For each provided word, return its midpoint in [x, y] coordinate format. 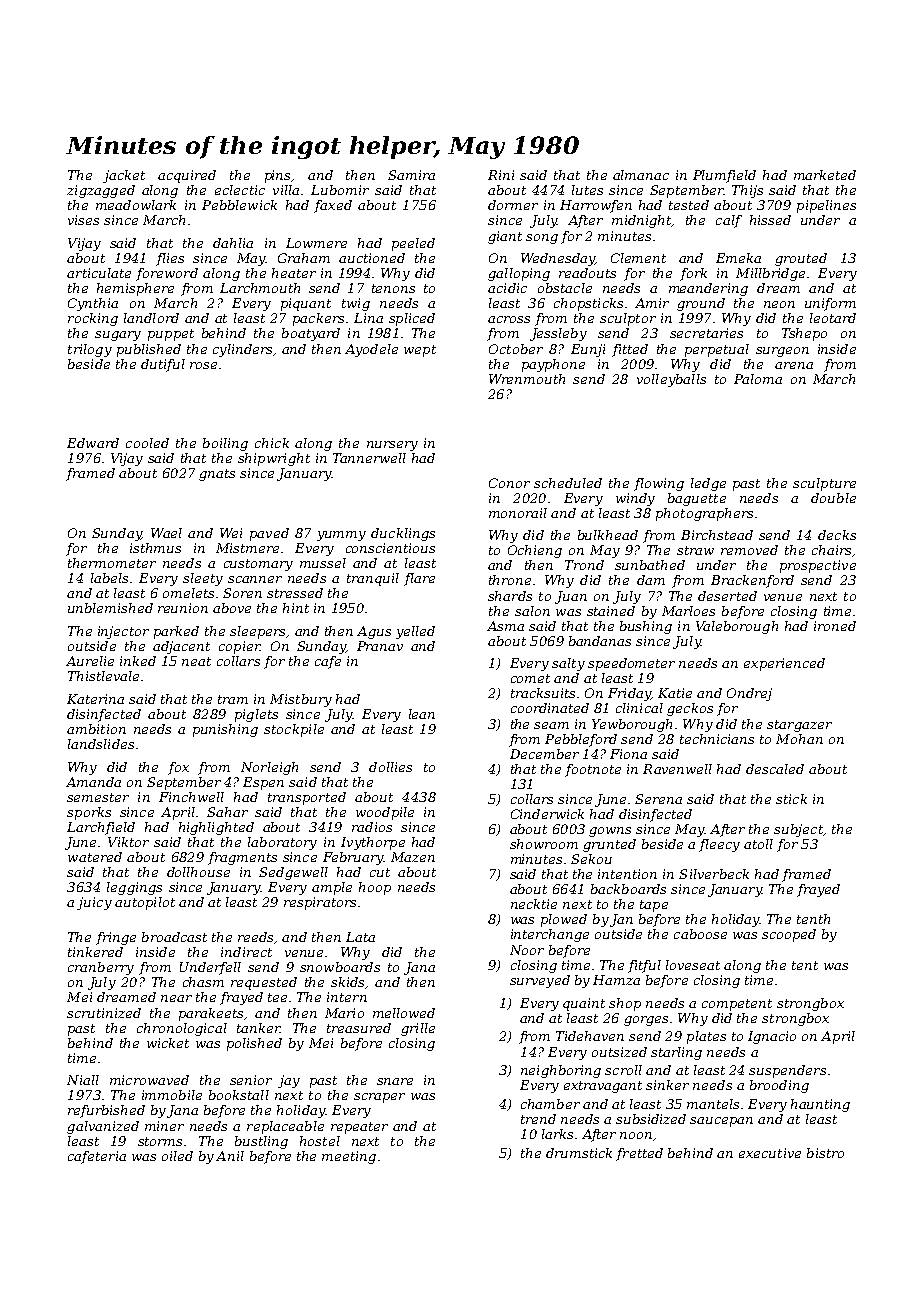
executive [770, 1153]
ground [701, 304]
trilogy [90, 350]
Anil [230, 1156]
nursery [392, 446]
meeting [349, 1157]
